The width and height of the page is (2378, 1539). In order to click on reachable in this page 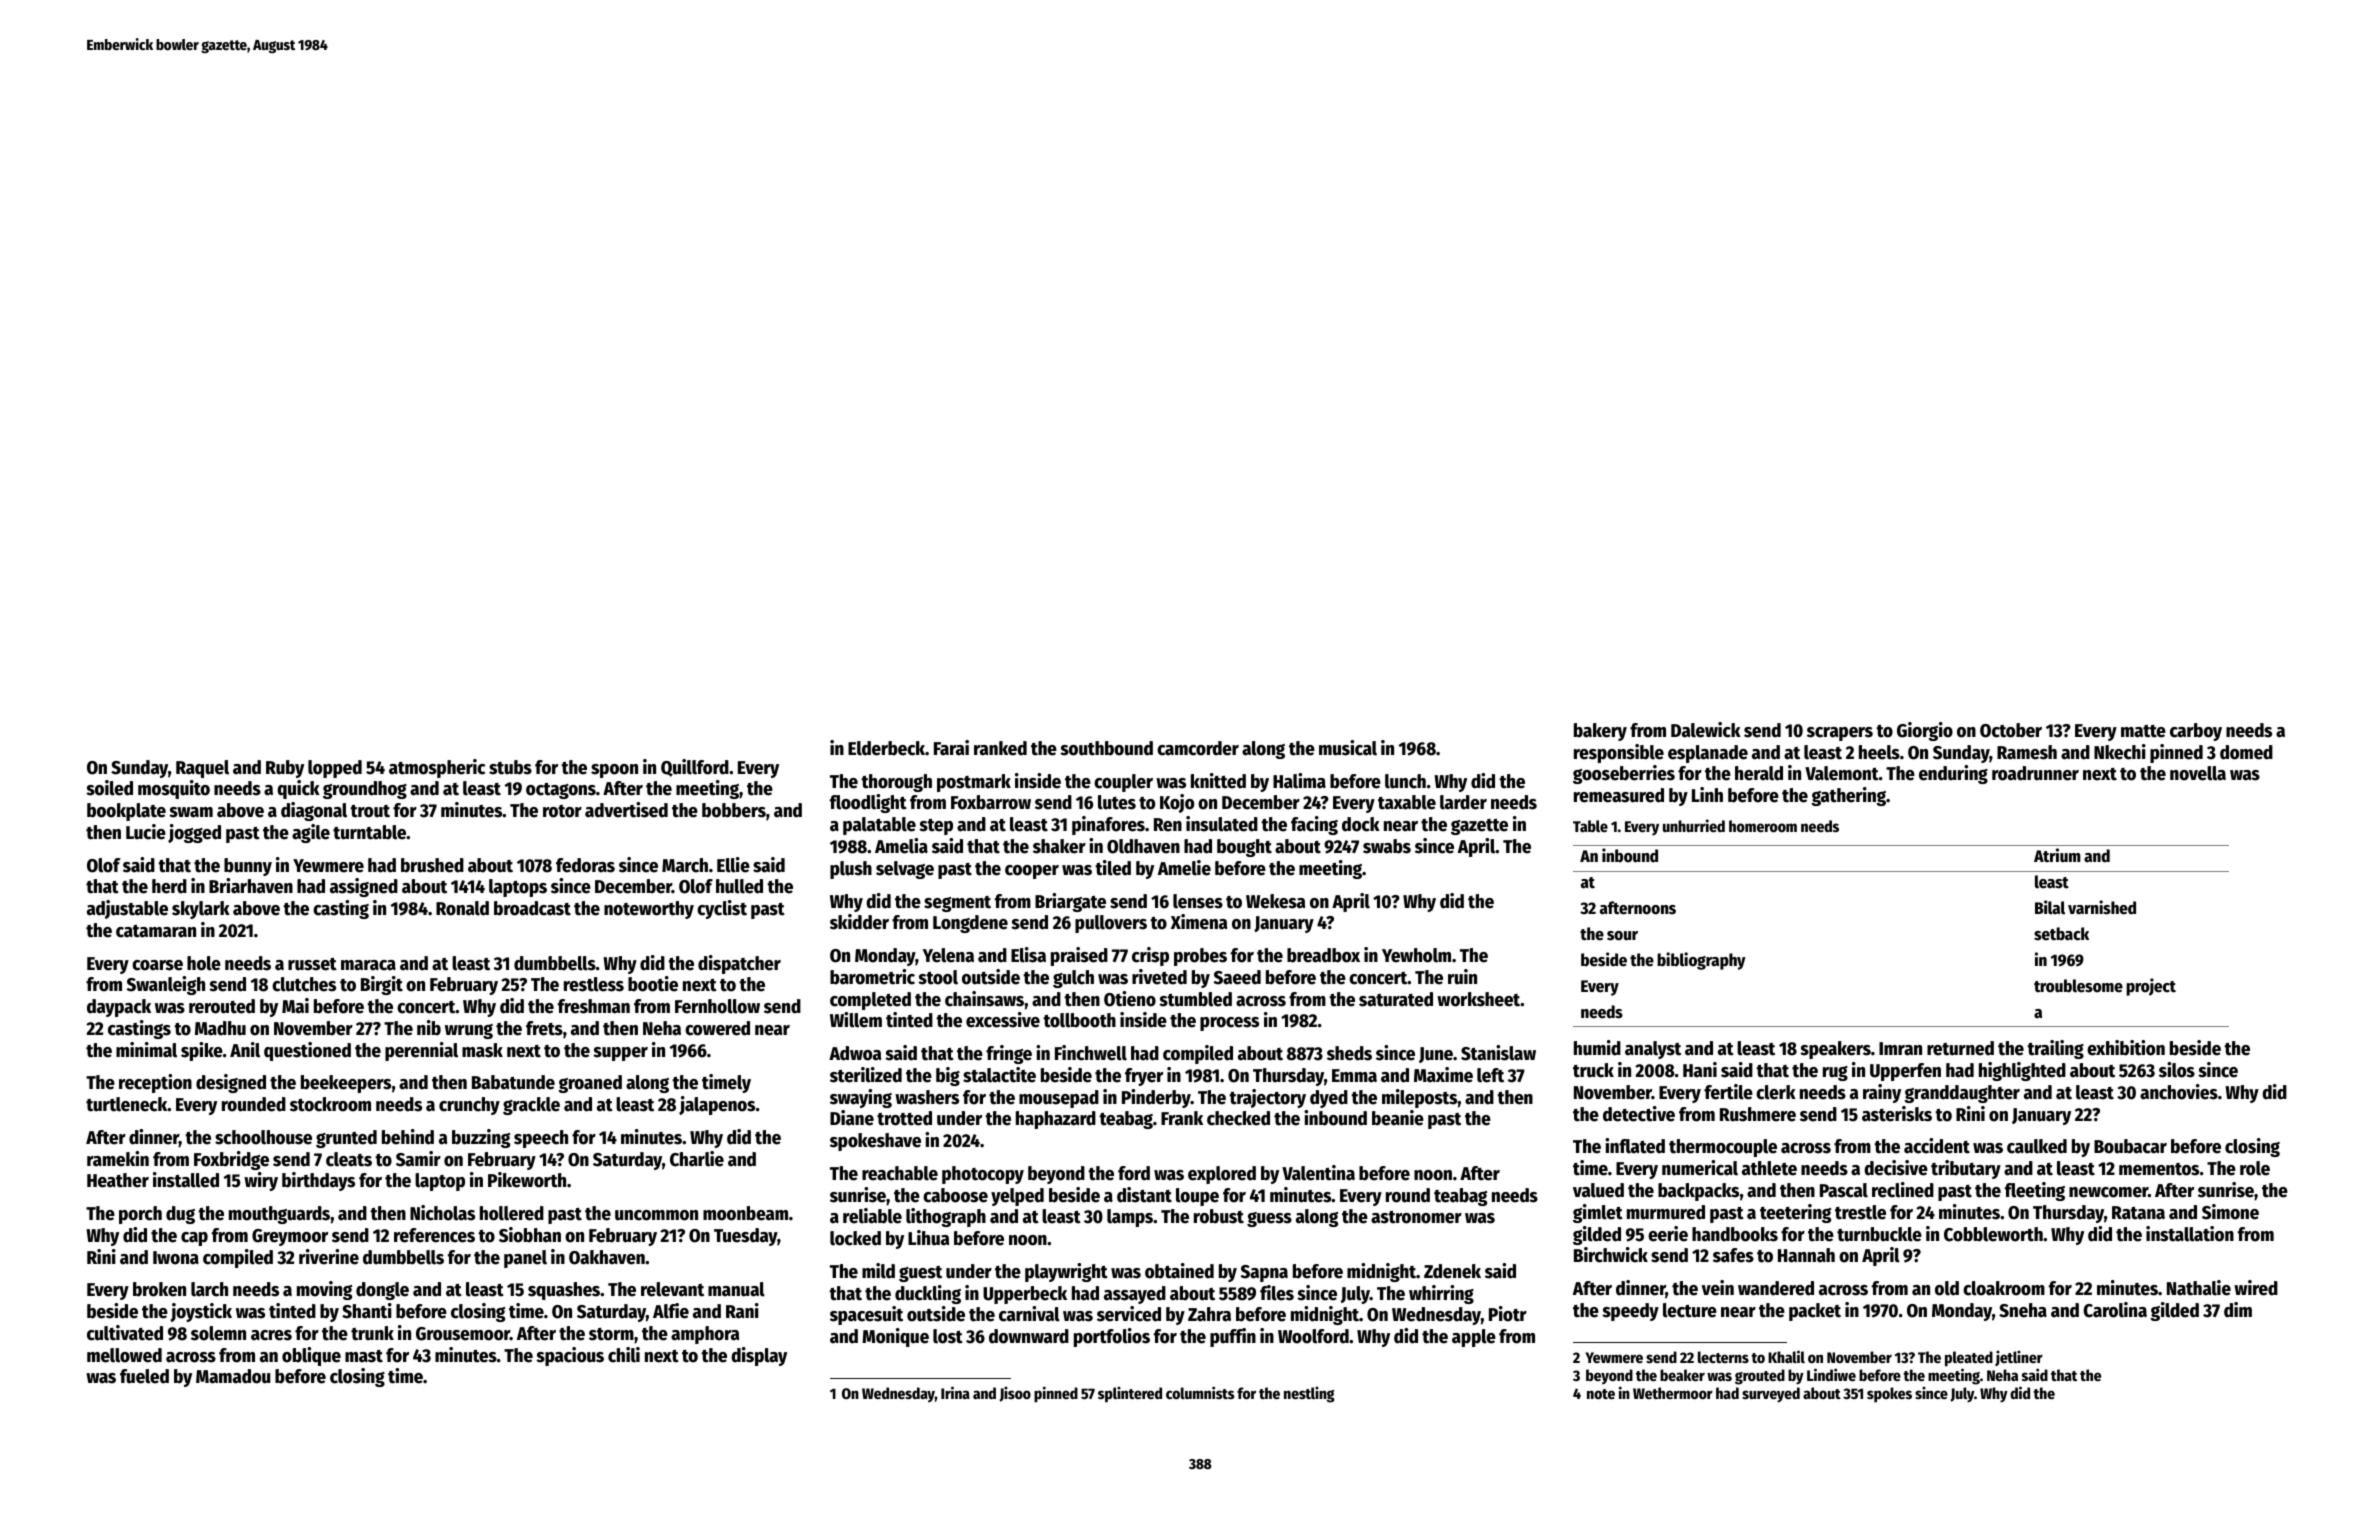, I will do `click(900, 1173)`.
